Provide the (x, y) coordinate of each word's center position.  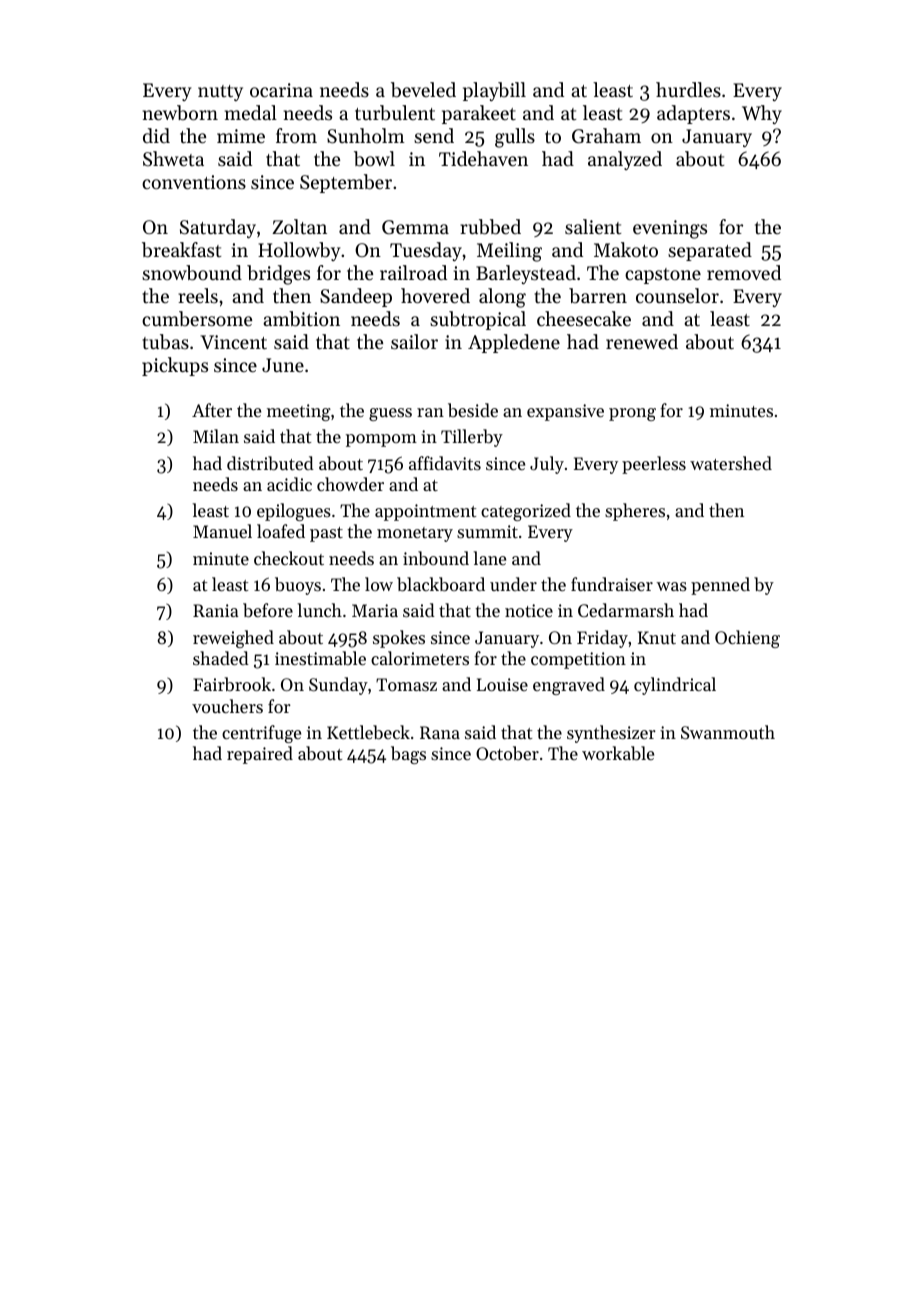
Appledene (514, 343)
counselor (677, 295)
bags (408, 755)
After (212, 410)
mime (241, 136)
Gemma (415, 227)
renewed (642, 341)
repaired (260, 755)
